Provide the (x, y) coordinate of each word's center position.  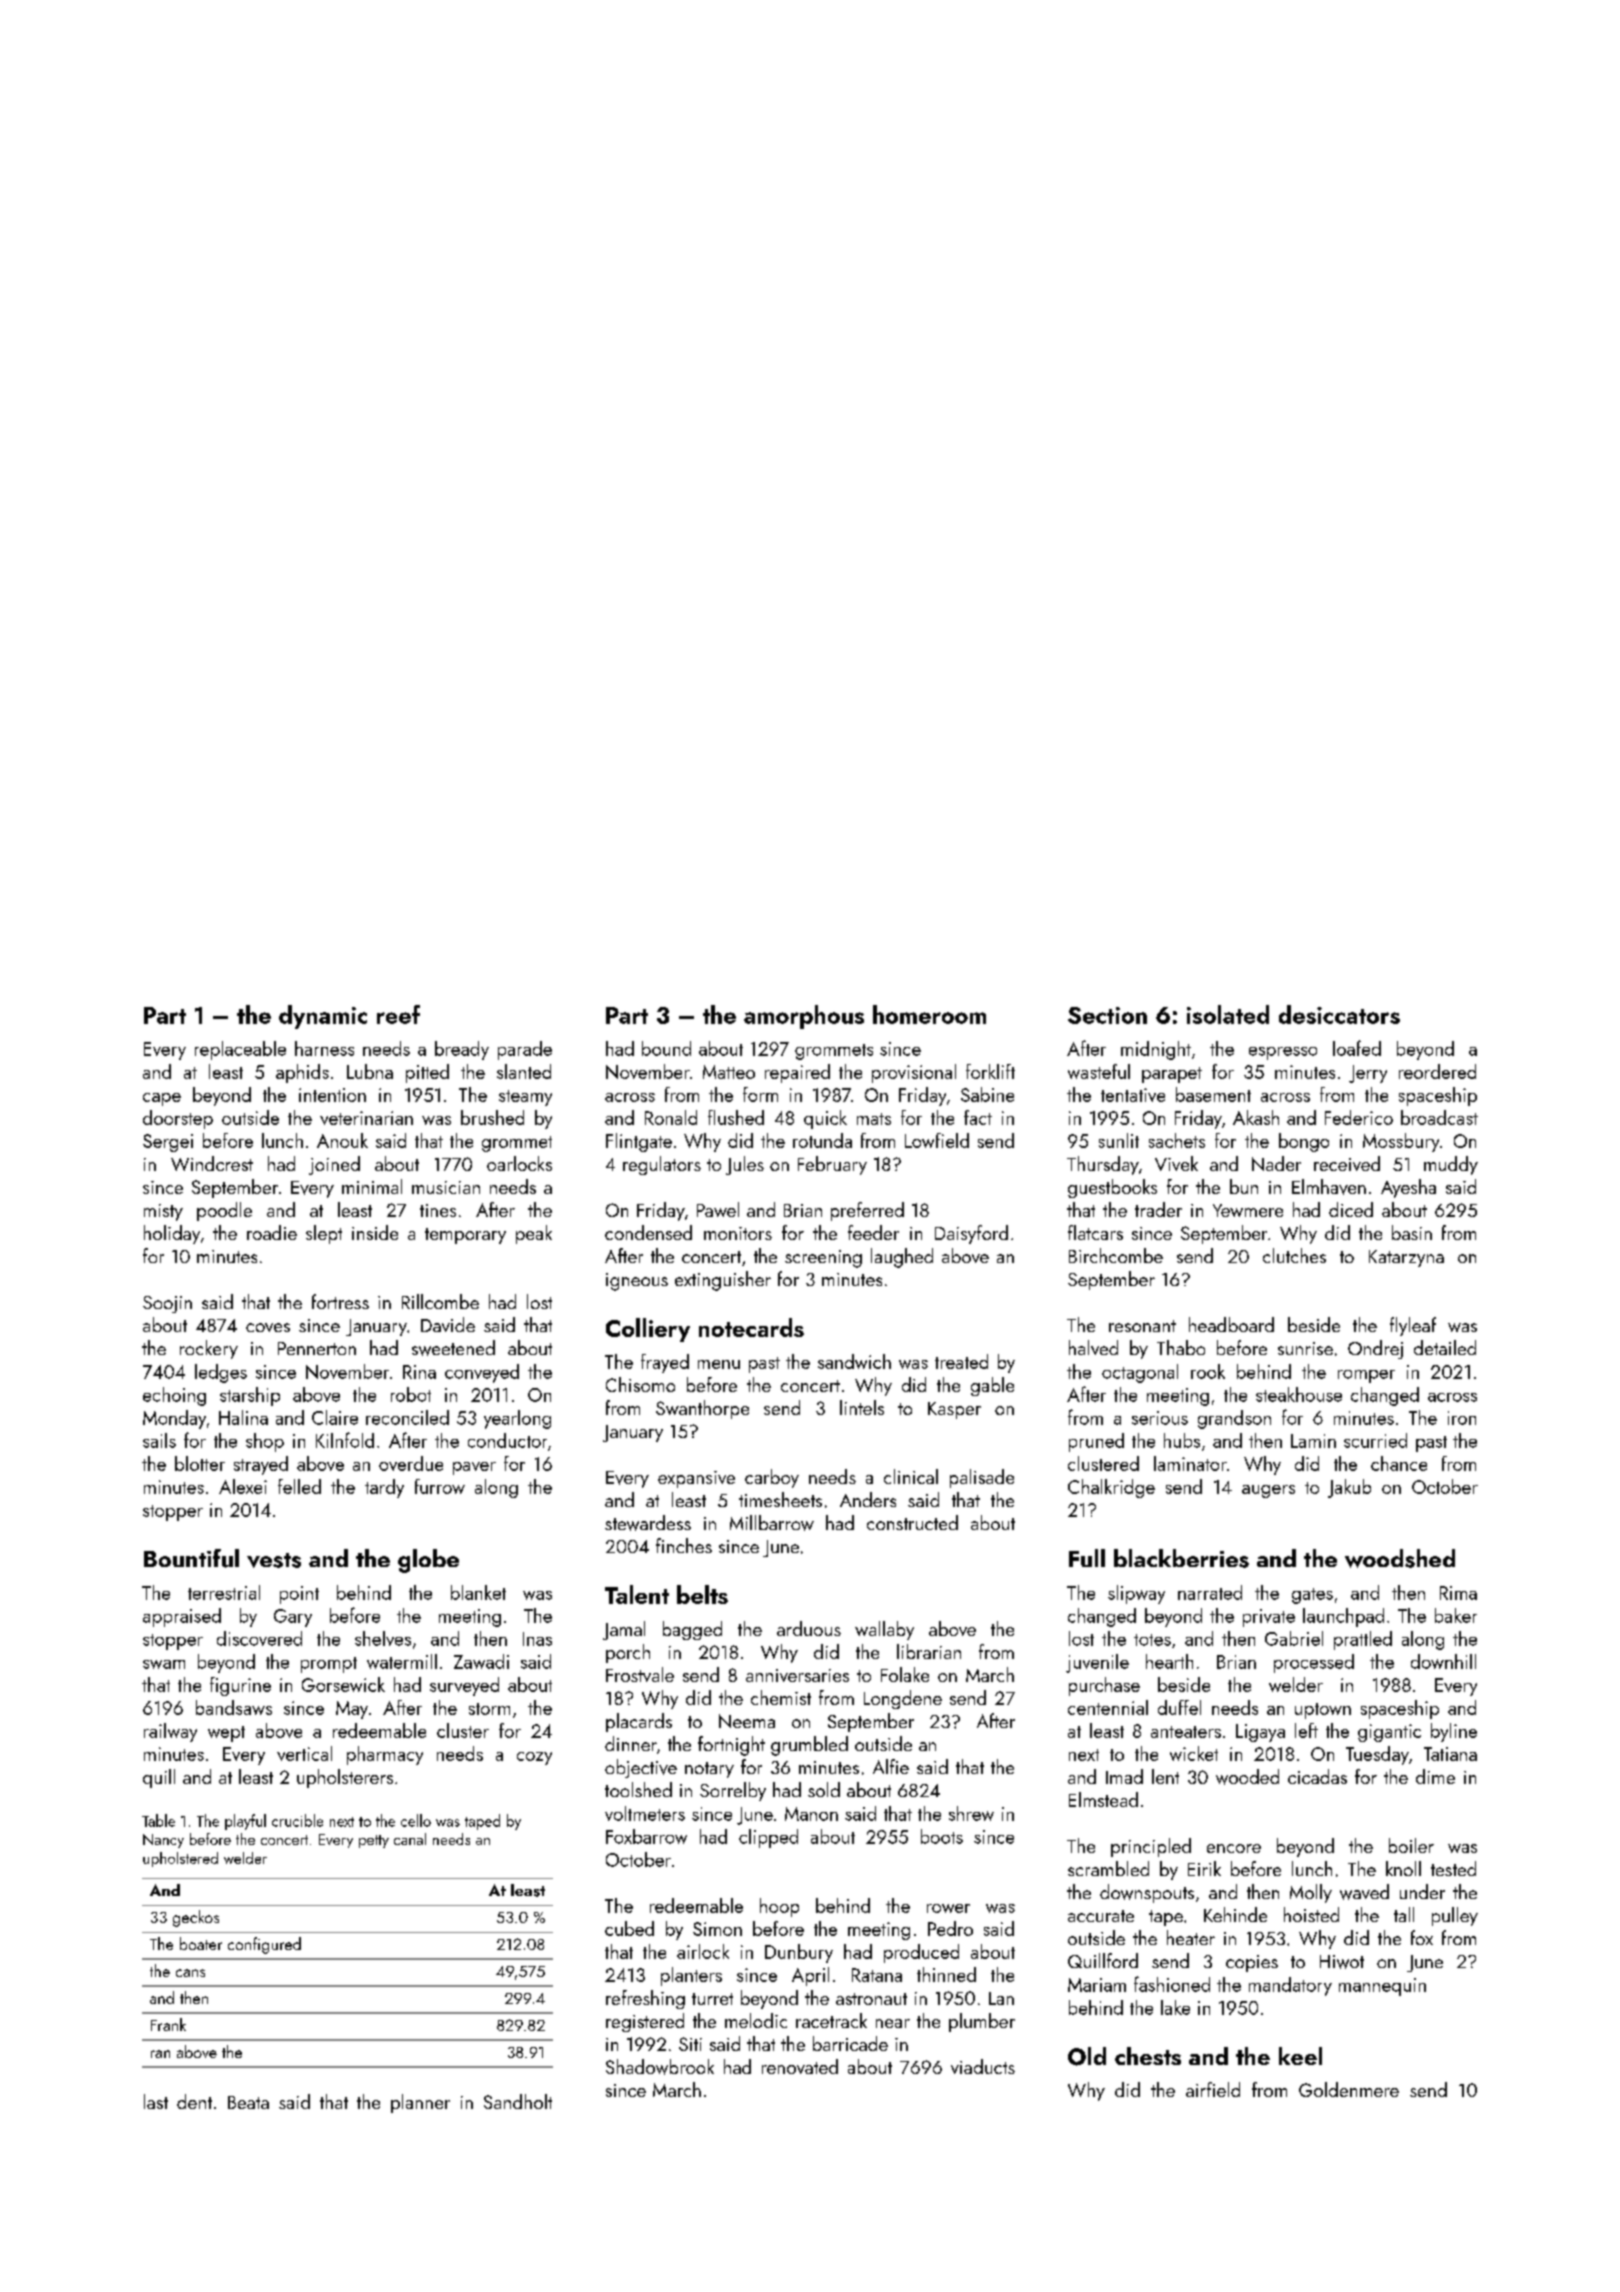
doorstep (178, 1119)
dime (1435, 1776)
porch (628, 1653)
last (156, 2101)
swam (164, 1664)
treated (961, 1361)
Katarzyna (1406, 1258)
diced (1351, 1209)
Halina (243, 1417)
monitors (738, 1233)
